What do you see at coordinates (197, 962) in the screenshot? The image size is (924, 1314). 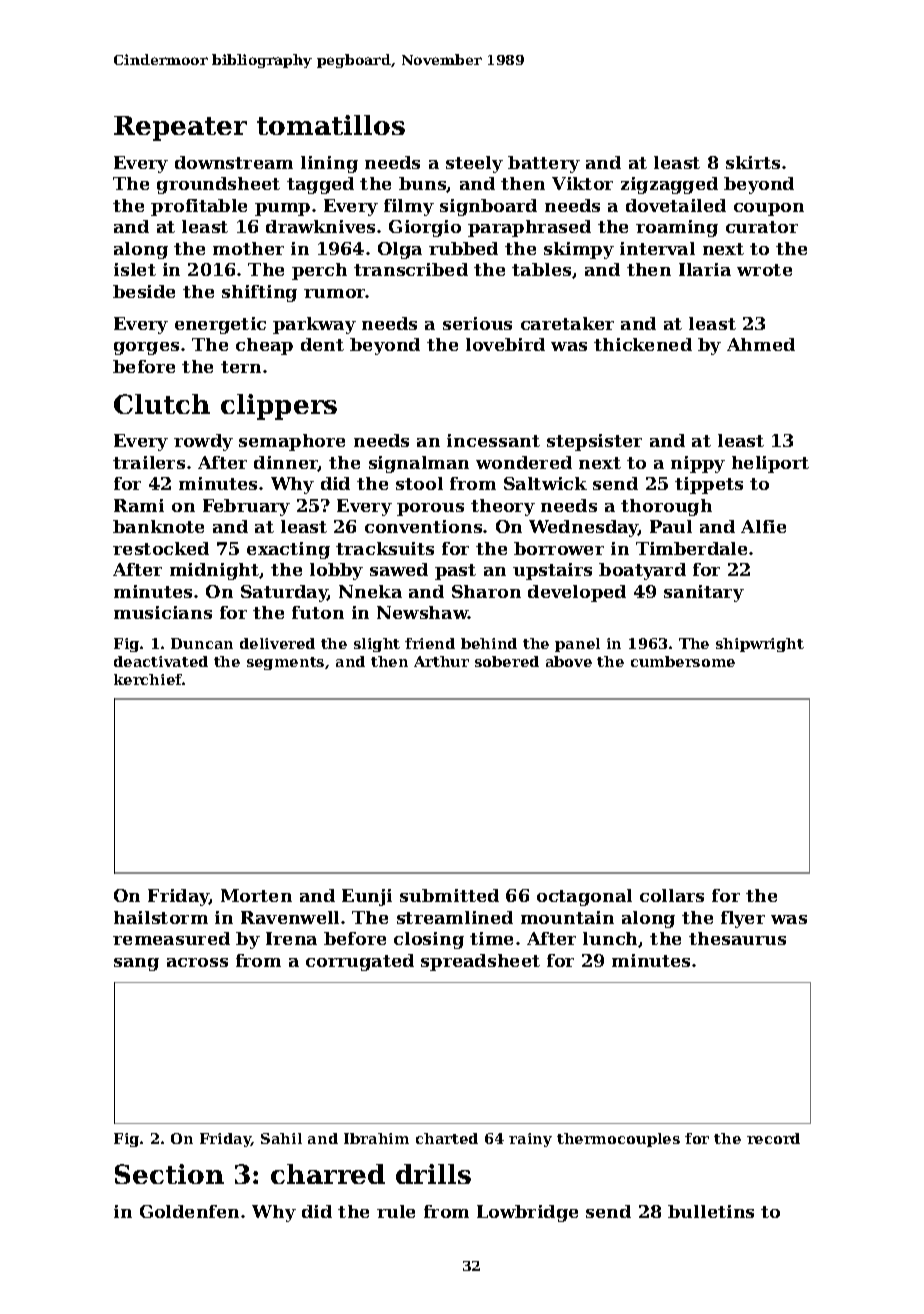 I see `across` at bounding box center [197, 962].
